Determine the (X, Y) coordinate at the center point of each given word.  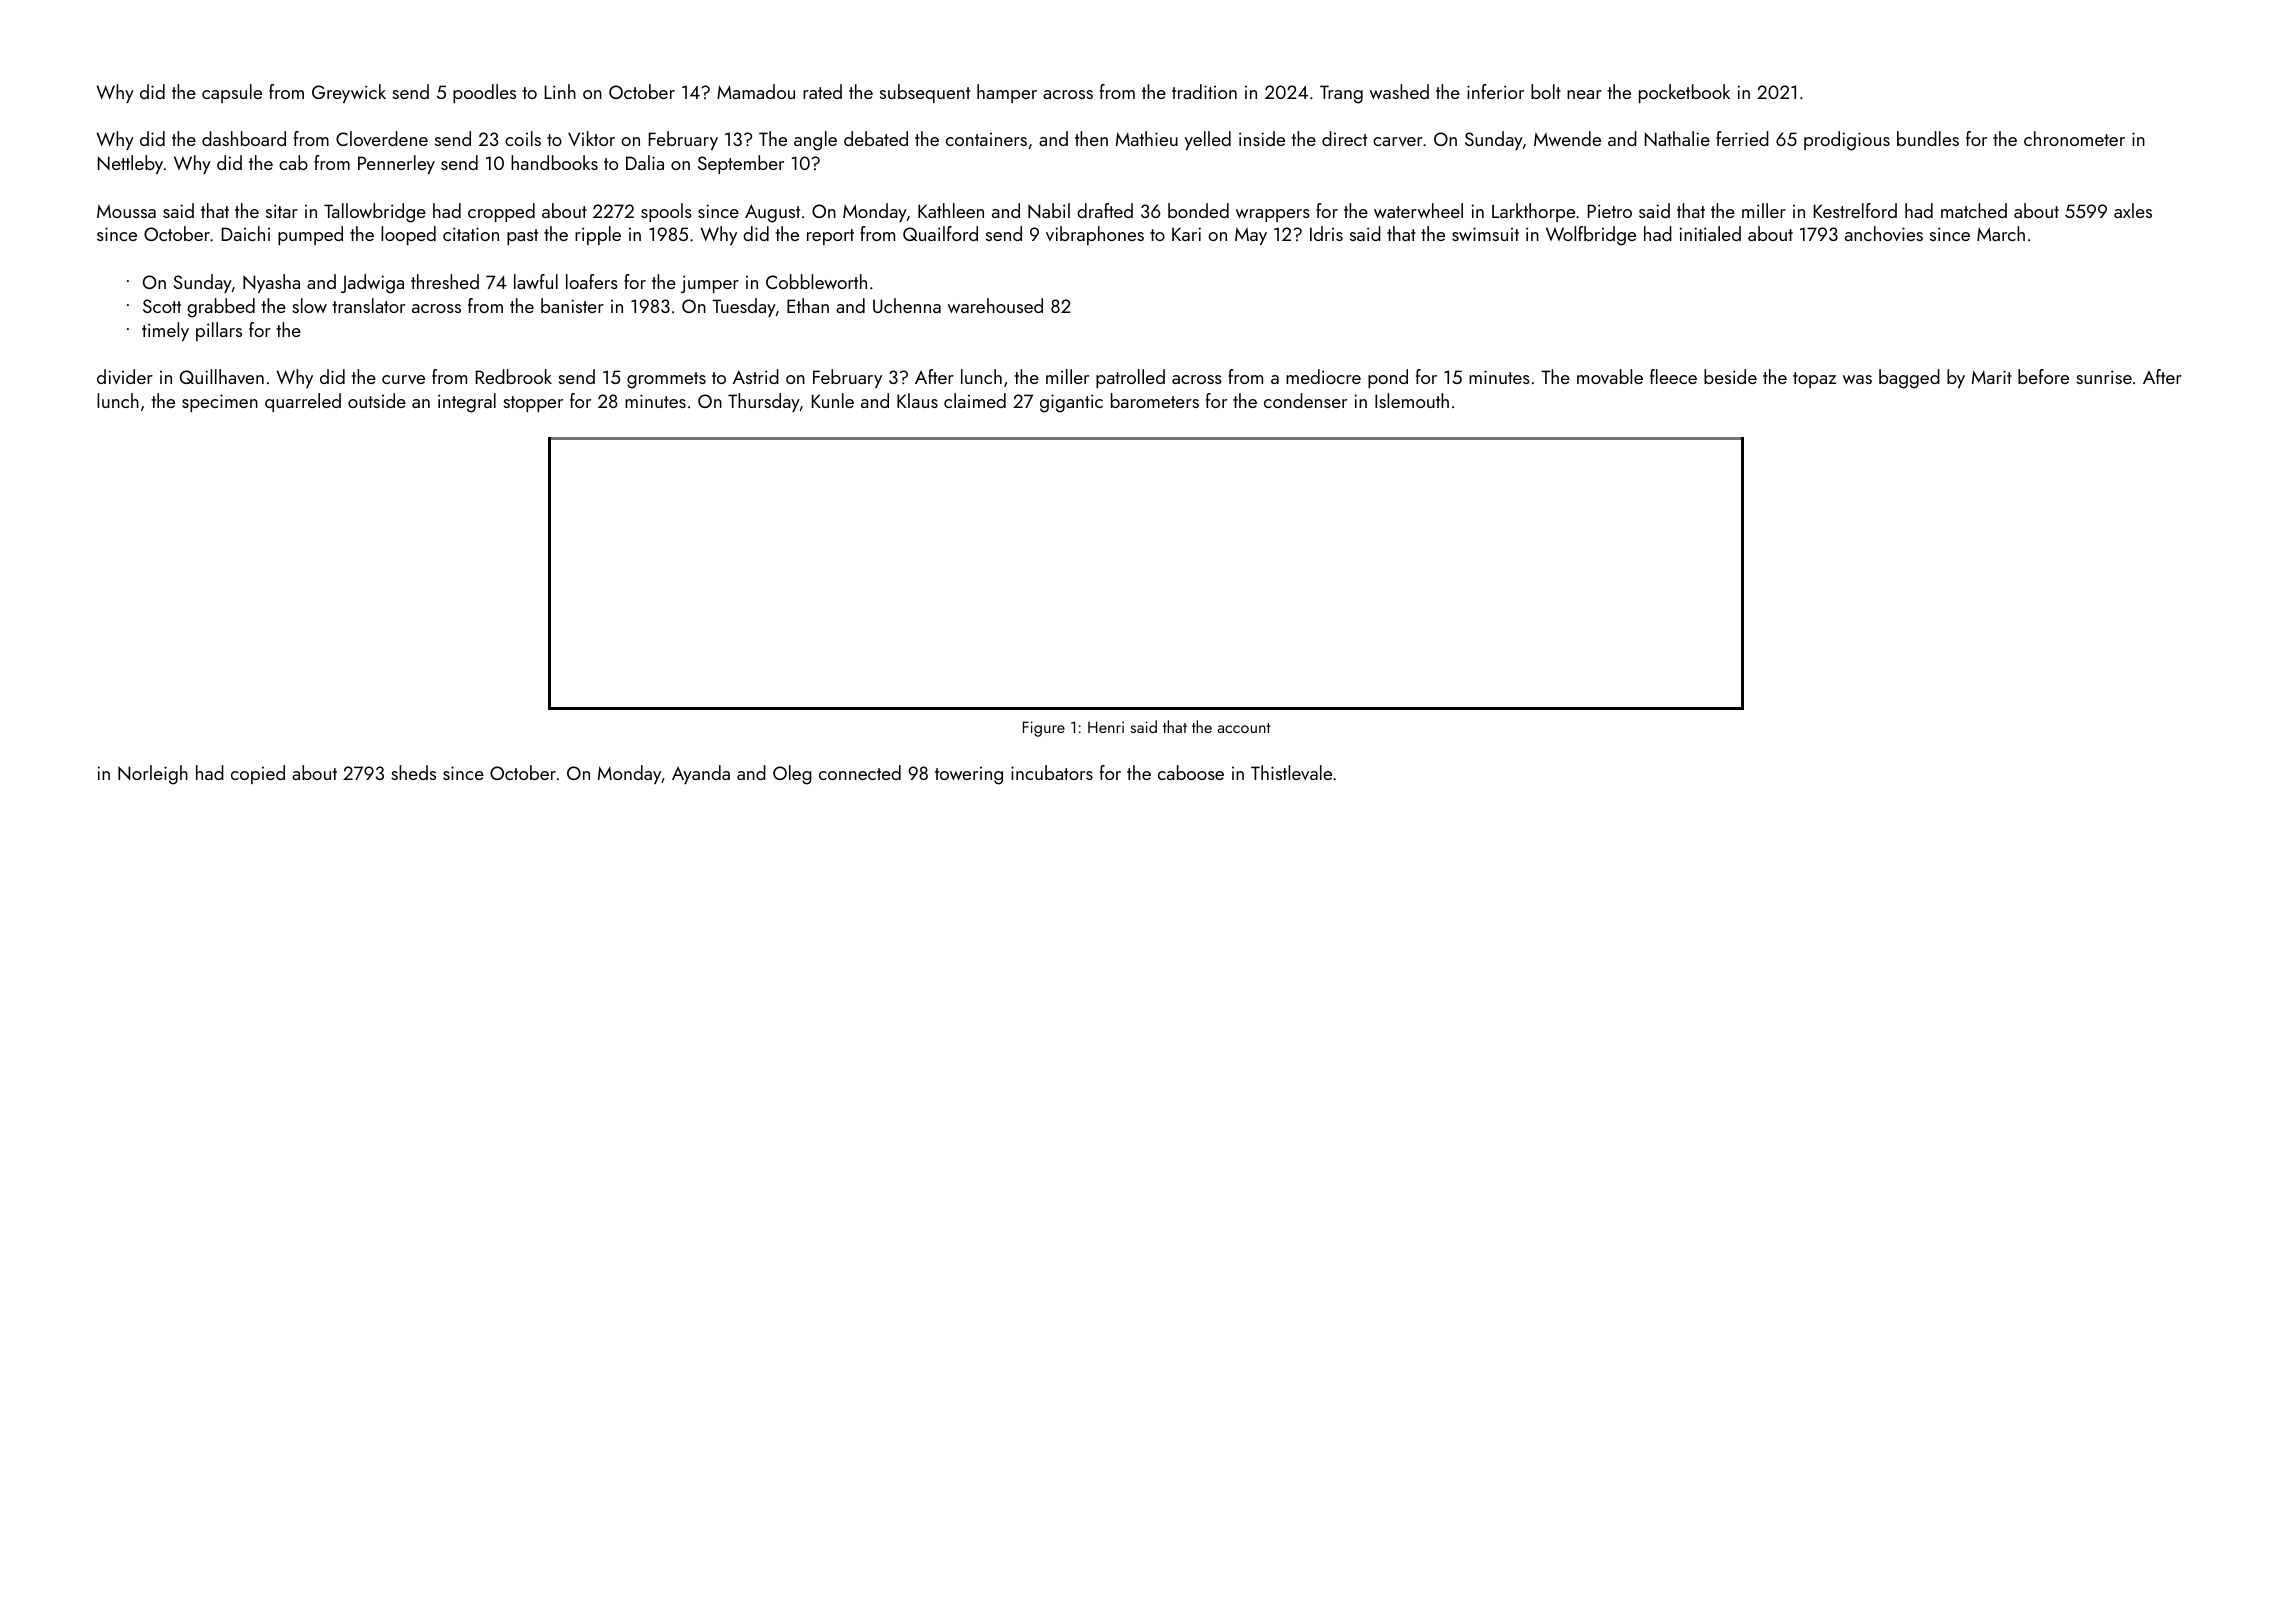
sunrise (2104, 377)
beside (1730, 376)
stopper (533, 404)
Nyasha (271, 283)
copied (258, 774)
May (1251, 236)
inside (1262, 138)
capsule (232, 93)
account (1244, 728)
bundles (1928, 138)
